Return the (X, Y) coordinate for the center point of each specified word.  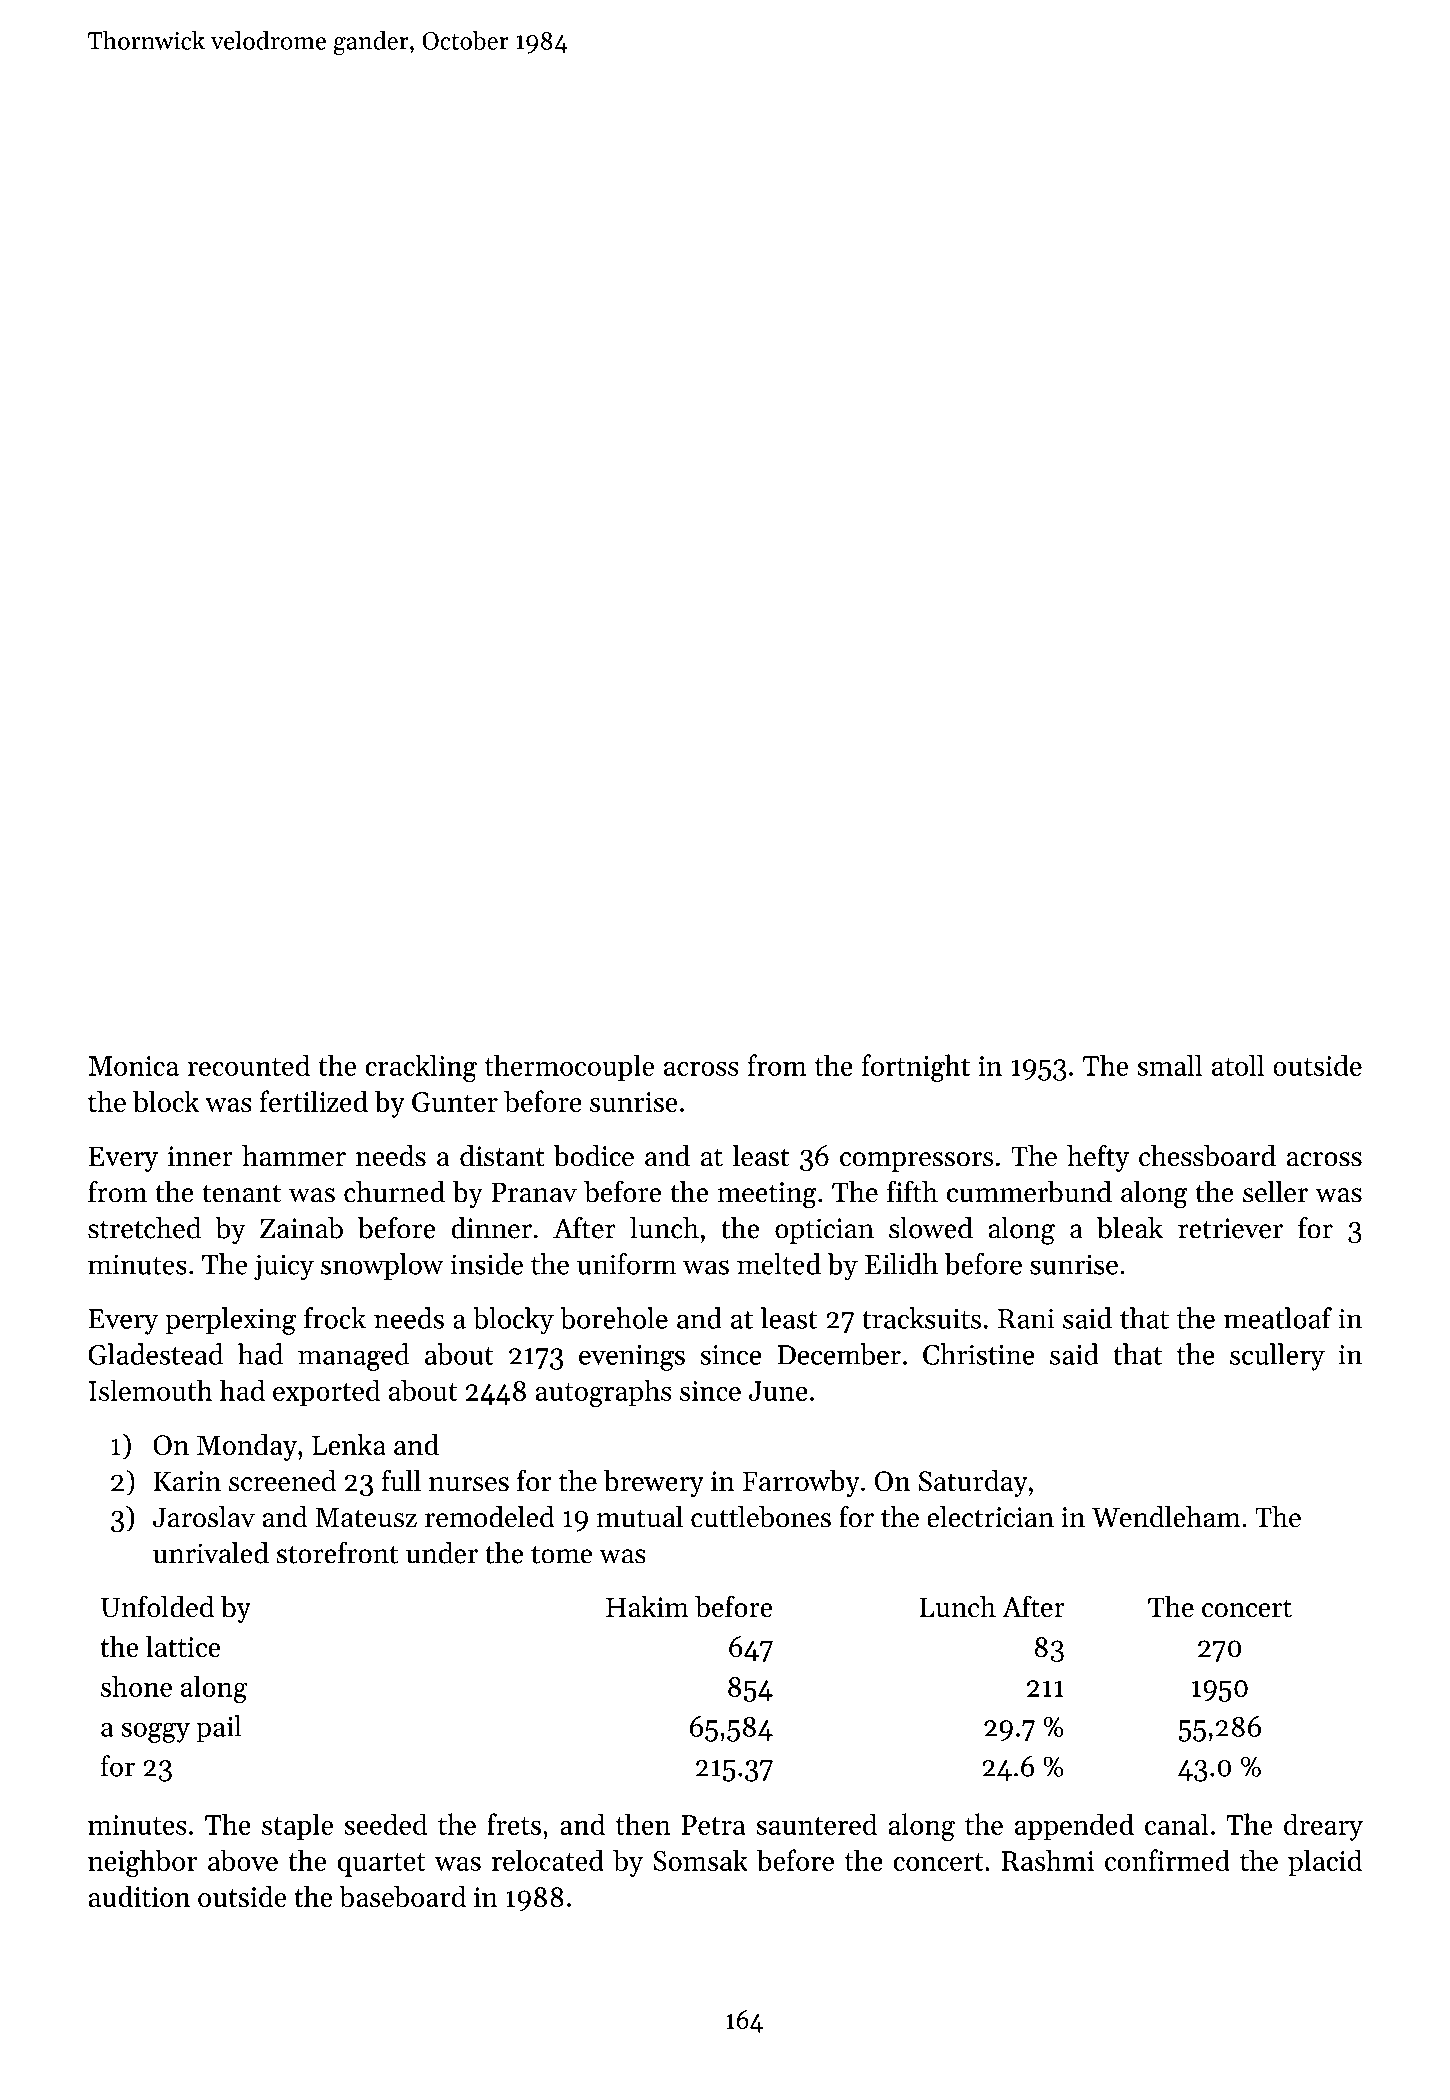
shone (136, 1686)
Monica (134, 1066)
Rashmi (1048, 1860)
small (1169, 1065)
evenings (632, 1358)
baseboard (402, 1896)
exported (326, 1393)
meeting (767, 1195)
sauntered (816, 1824)
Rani (1026, 1319)
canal (1176, 1824)
